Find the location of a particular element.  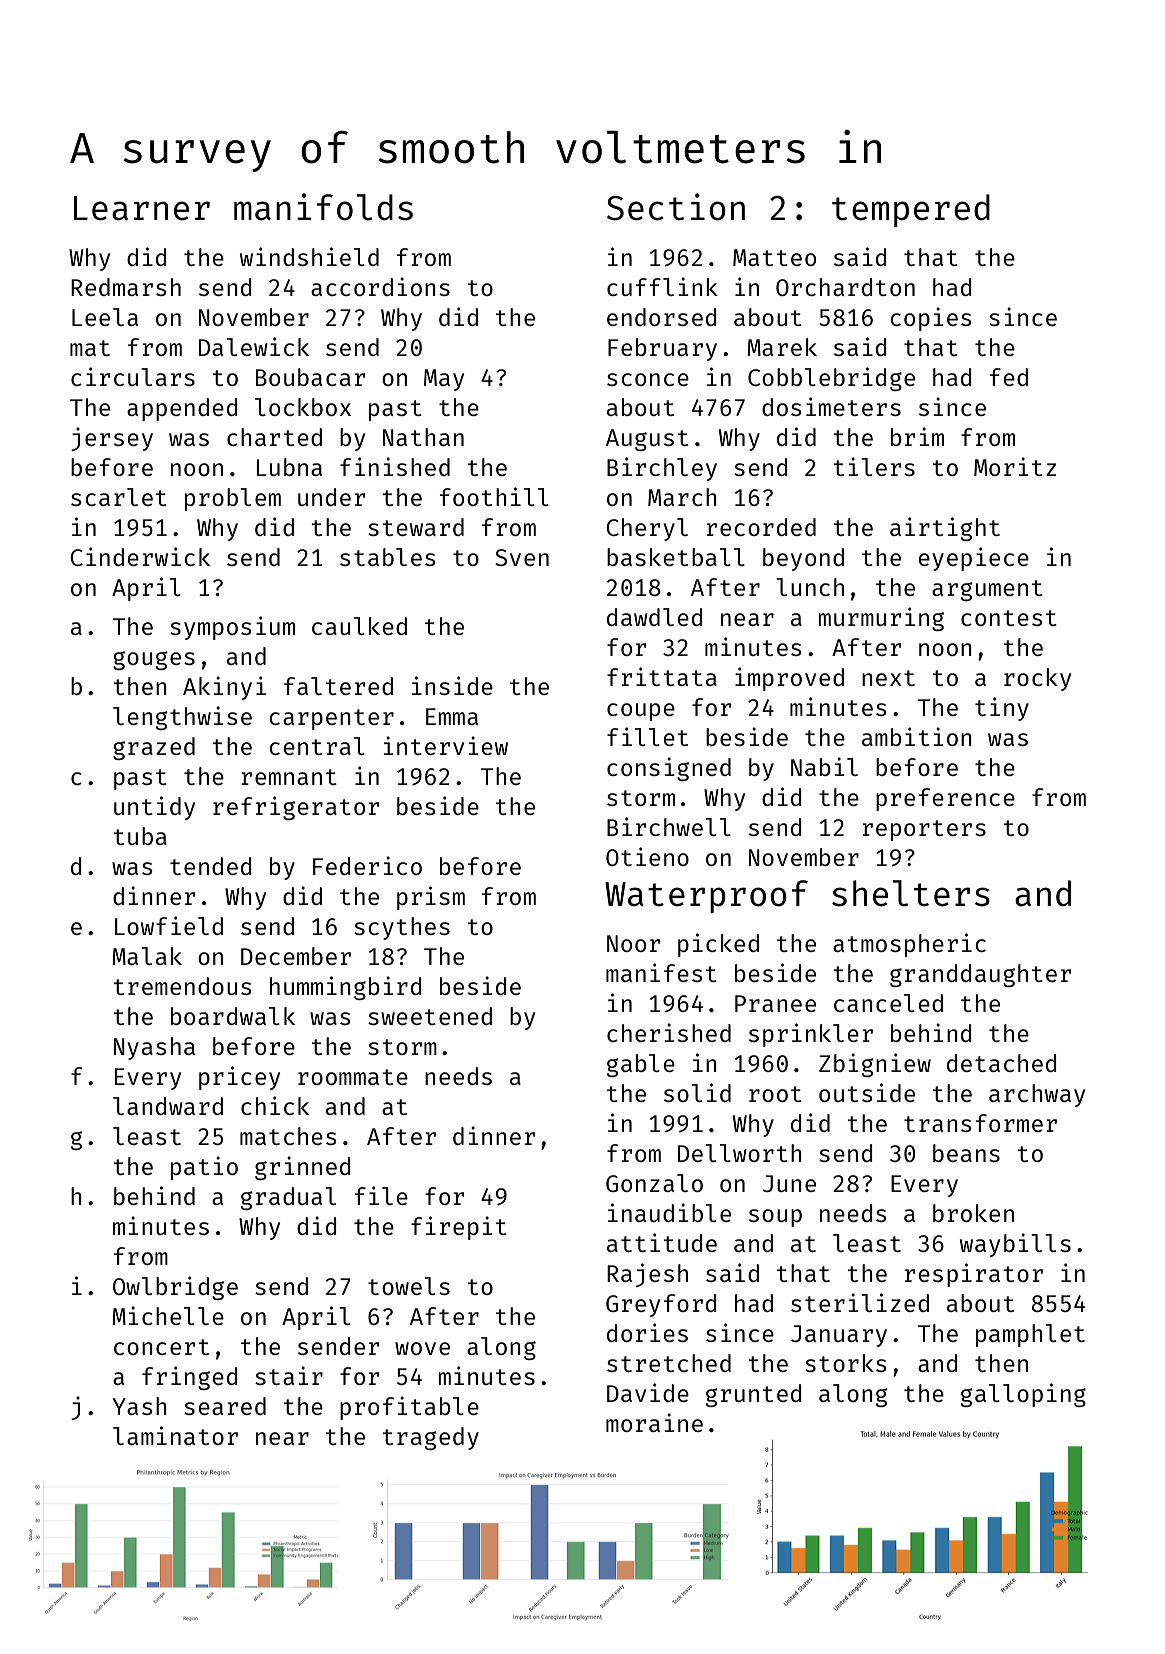

manifolds is located at coordinates (323, 207).
